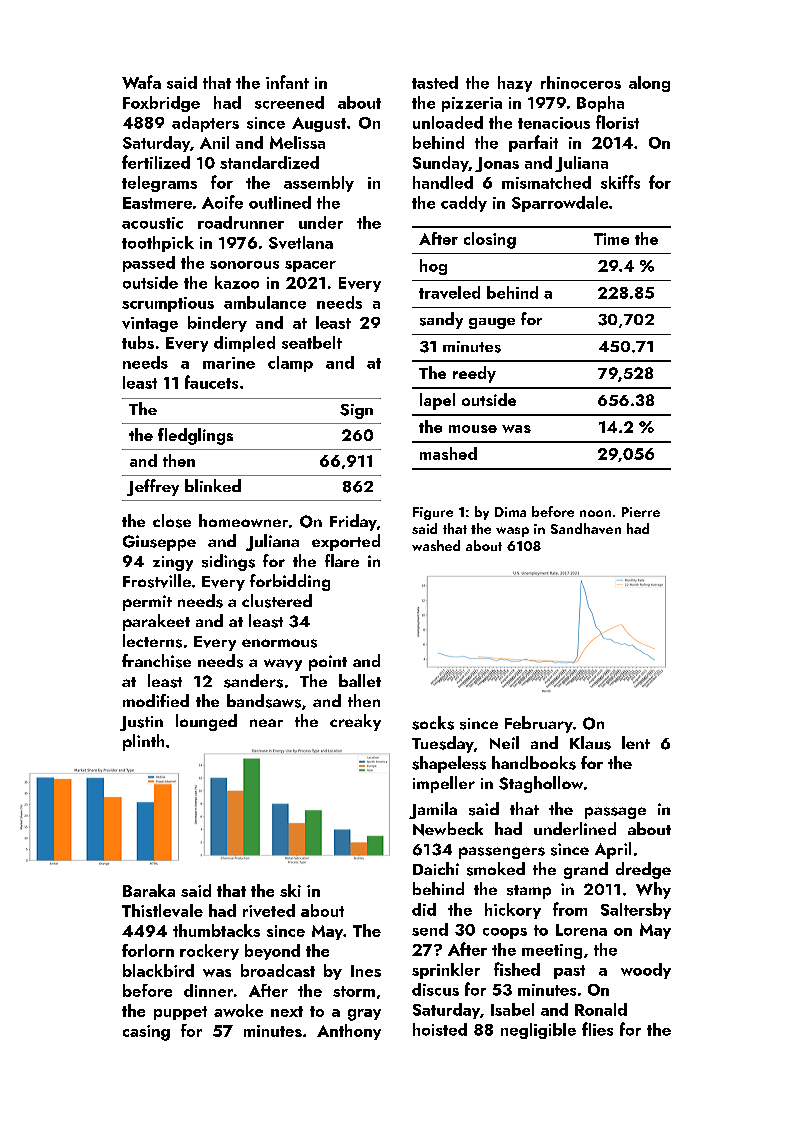 This screenshot has width=793, height=1125. I want to click on caddy, so click(464, 204).
